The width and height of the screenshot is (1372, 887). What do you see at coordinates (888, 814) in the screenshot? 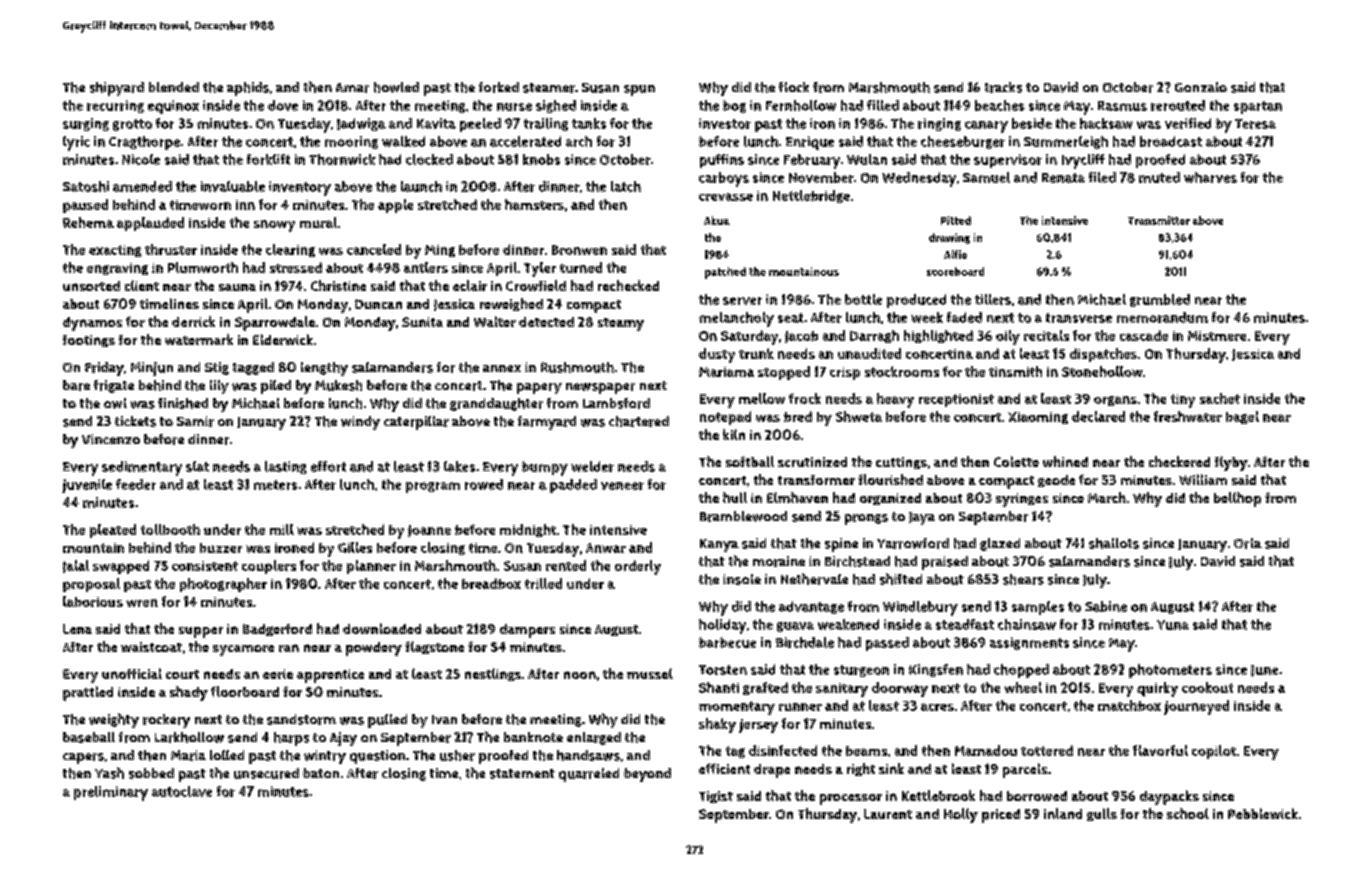
I see `Laurent` at bounding box center [888, 814].
